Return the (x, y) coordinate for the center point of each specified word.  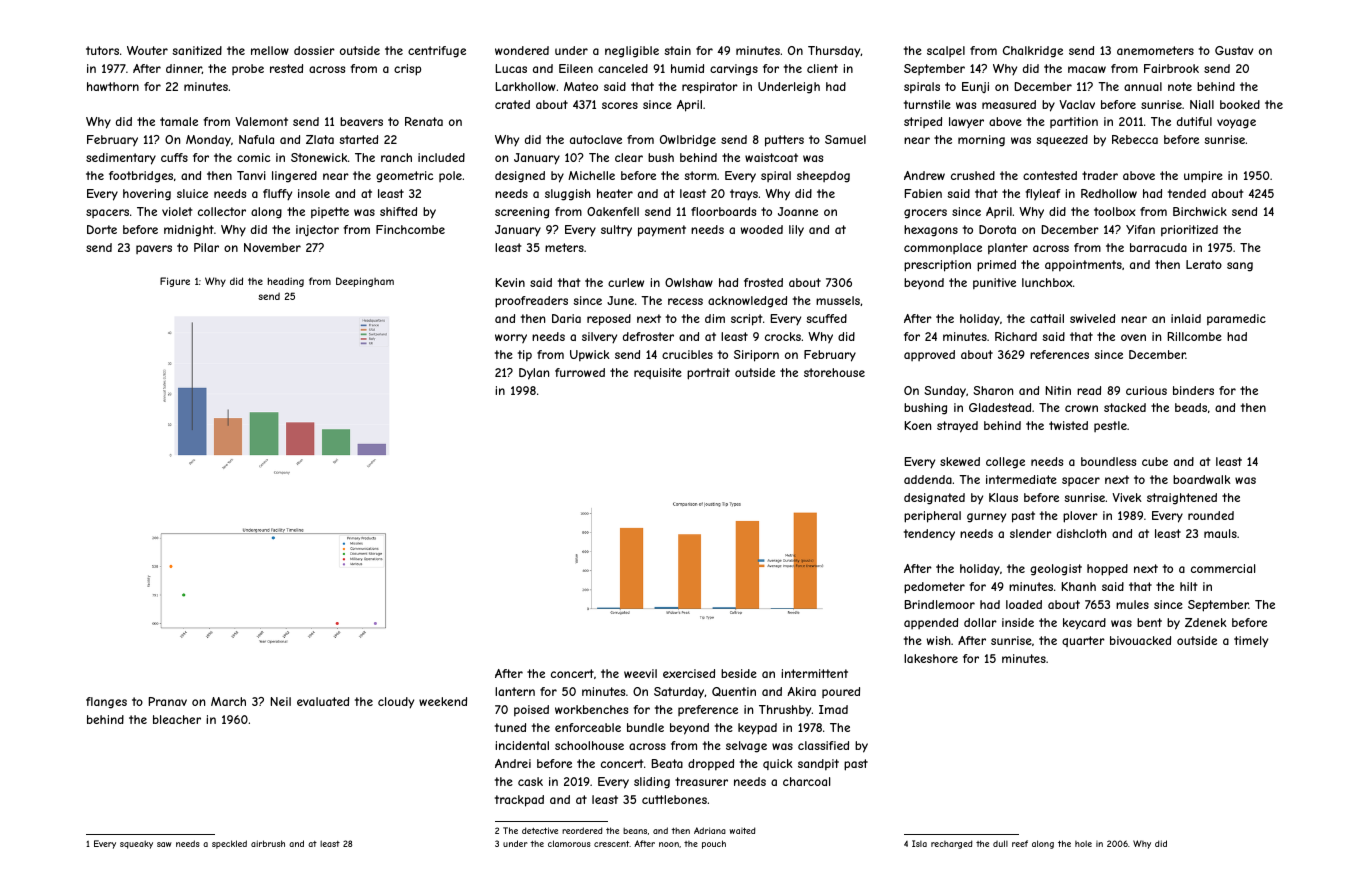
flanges (106, 703)
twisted (1068, 425)
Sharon (993, 390)
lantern (515, 691)
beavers (361, 121)
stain (677, 50)
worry (511, 338)
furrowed (580, 372)
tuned (510, 727)
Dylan (534, 374)
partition (1074, 122)
